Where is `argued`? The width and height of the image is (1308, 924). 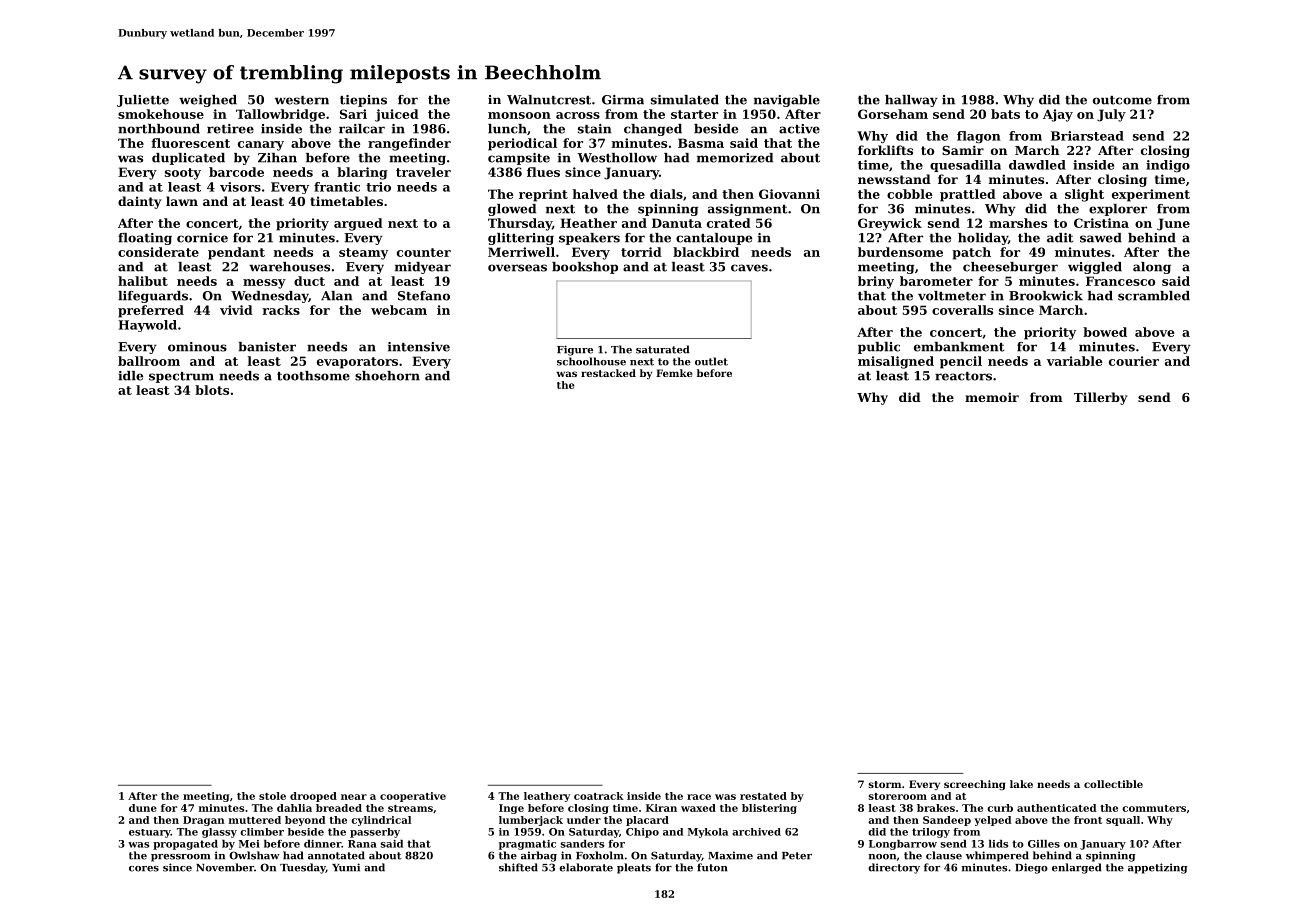
argued is located at coordinates (358, 224).
